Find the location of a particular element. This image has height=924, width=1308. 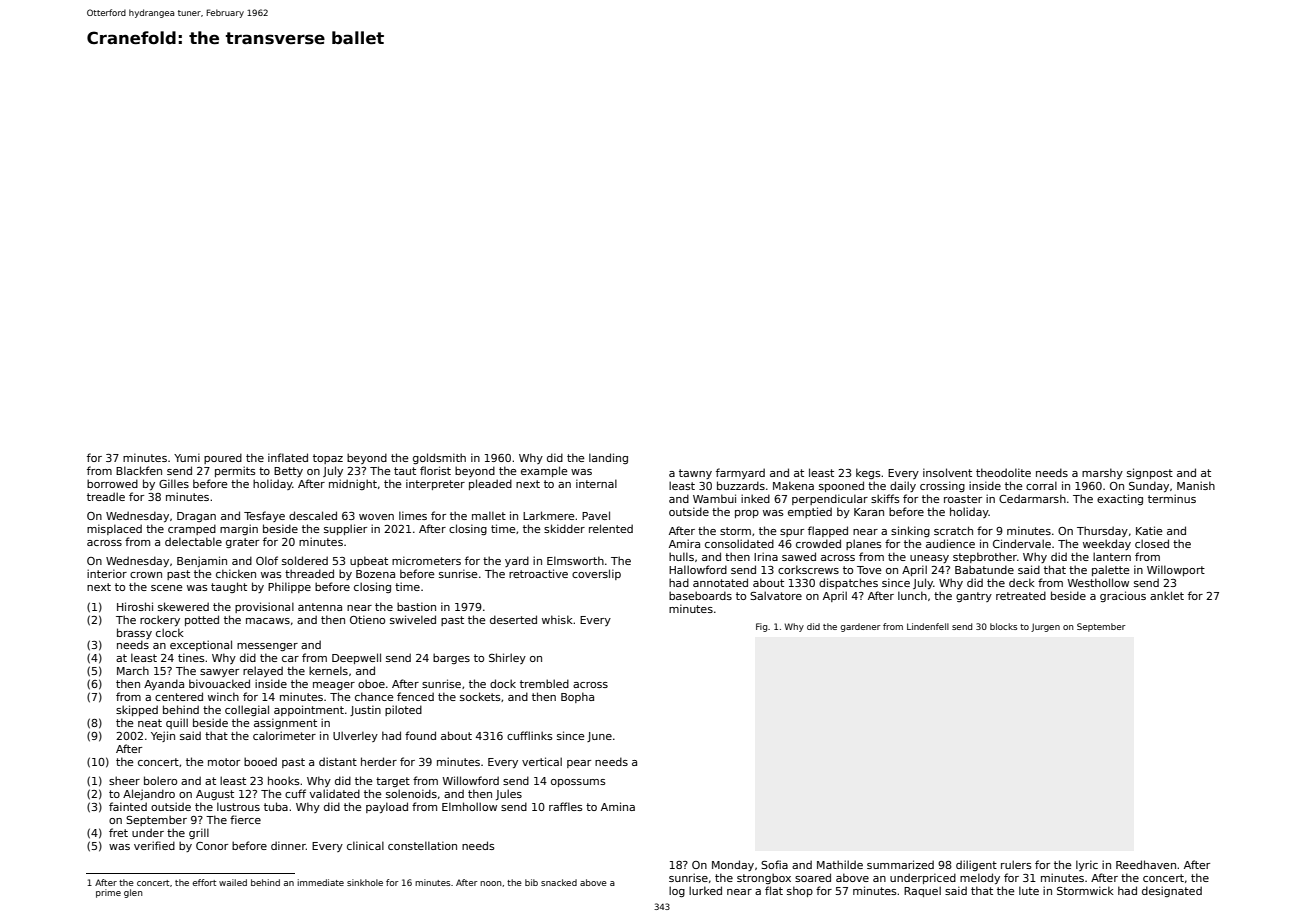

insolvent is located at coordinates (947, 472).
